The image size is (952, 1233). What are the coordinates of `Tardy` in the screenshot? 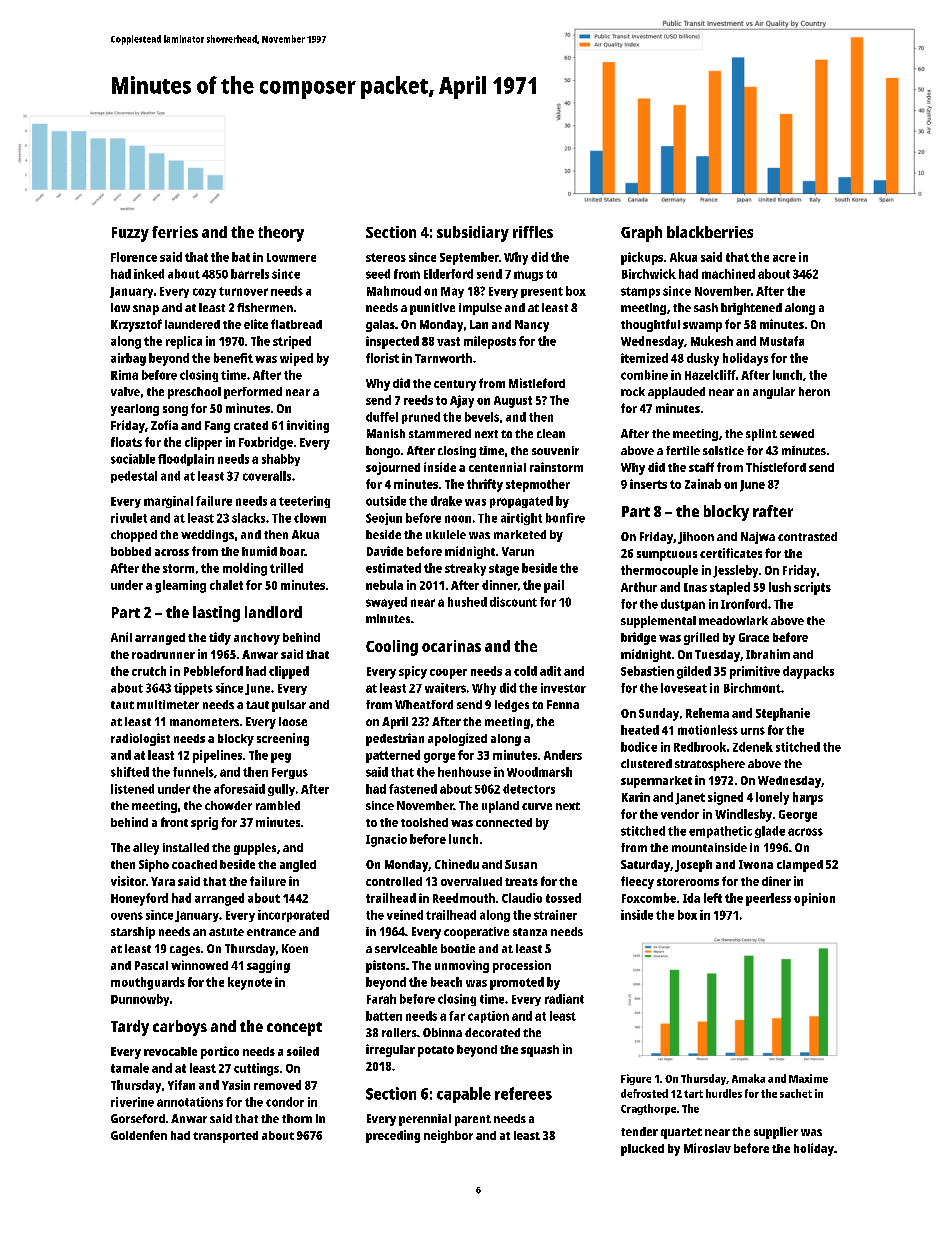 It's located at (130, 1028).
